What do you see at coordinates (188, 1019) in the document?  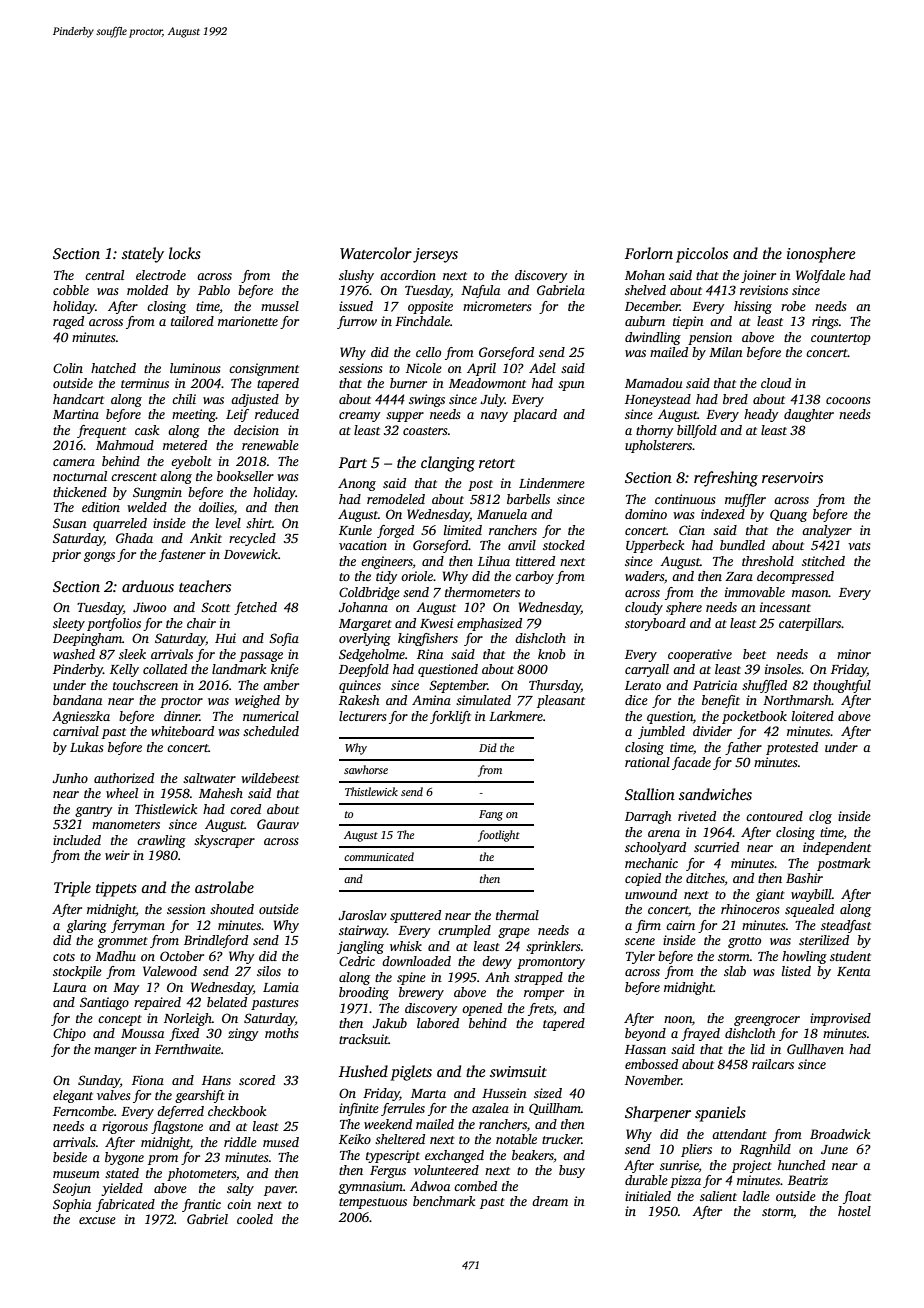 I see `Norleigh` at bounding box center [188, 1019].
